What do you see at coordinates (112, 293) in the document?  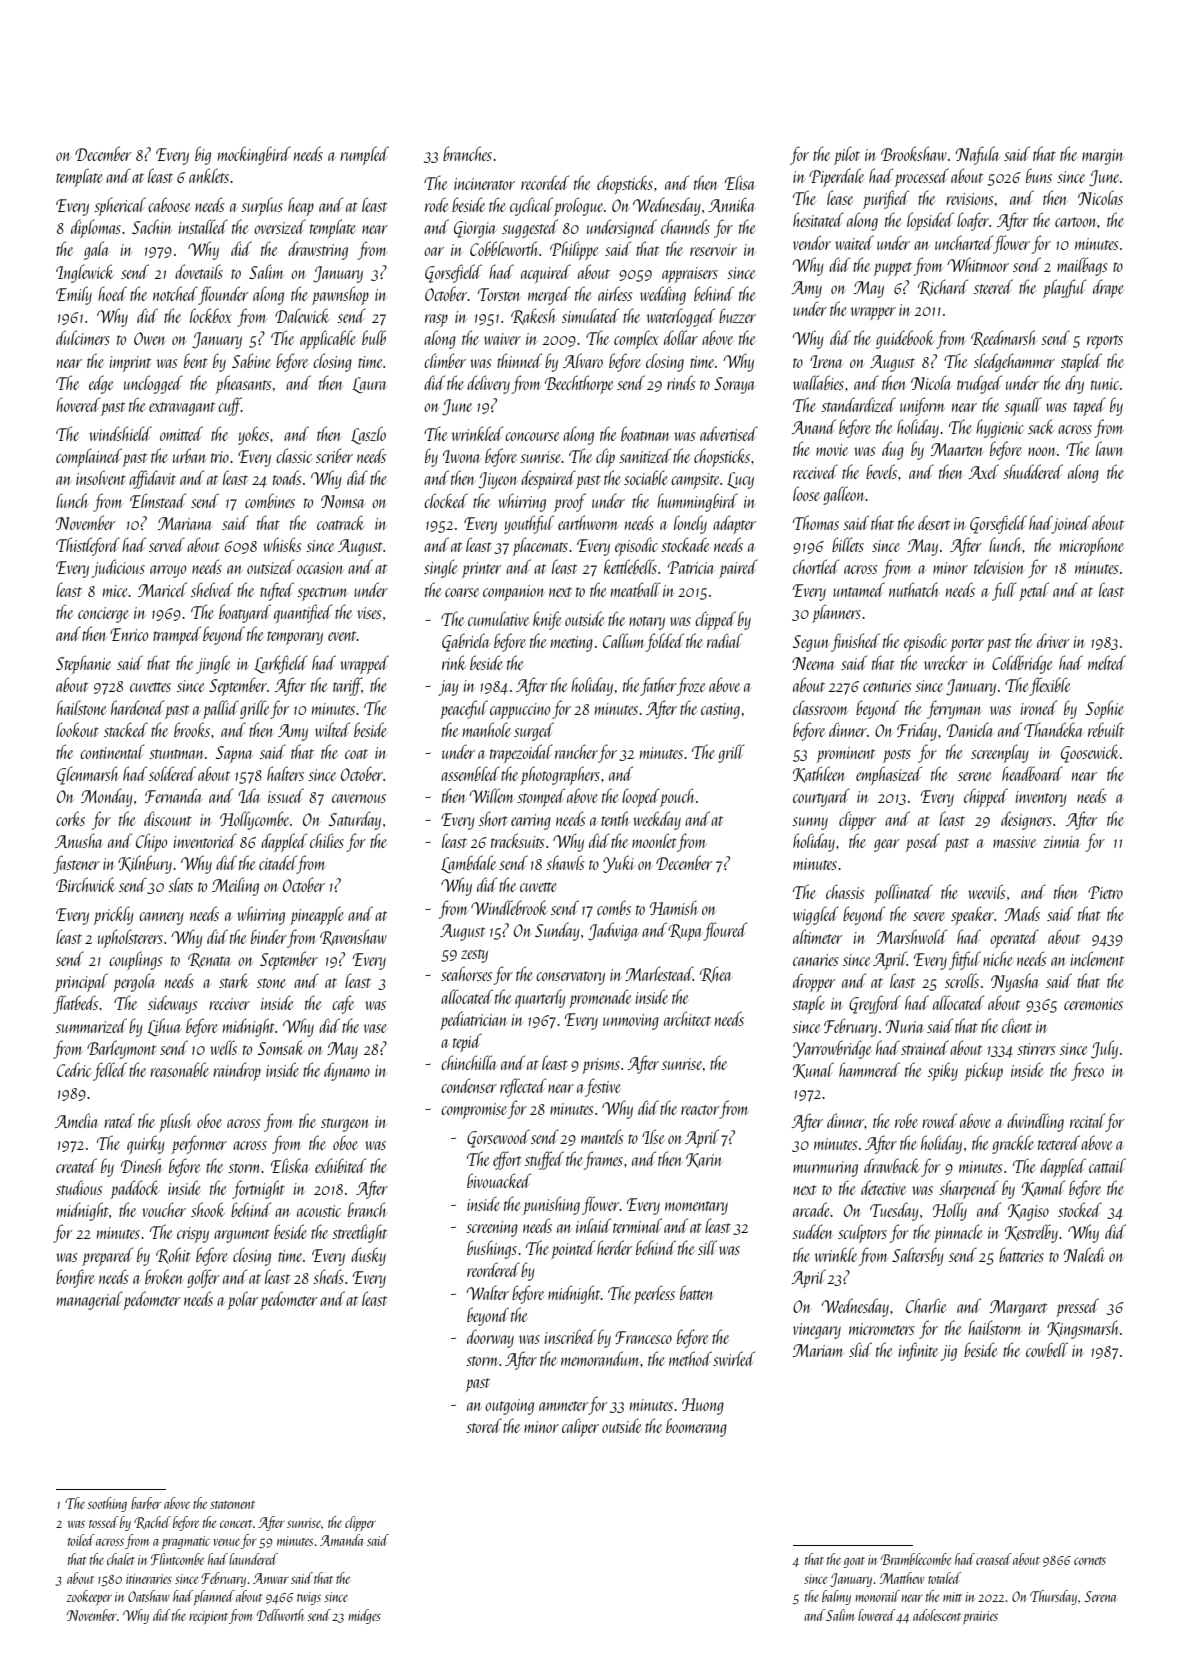 I see `hoed` at bounding box center [112, 293].
